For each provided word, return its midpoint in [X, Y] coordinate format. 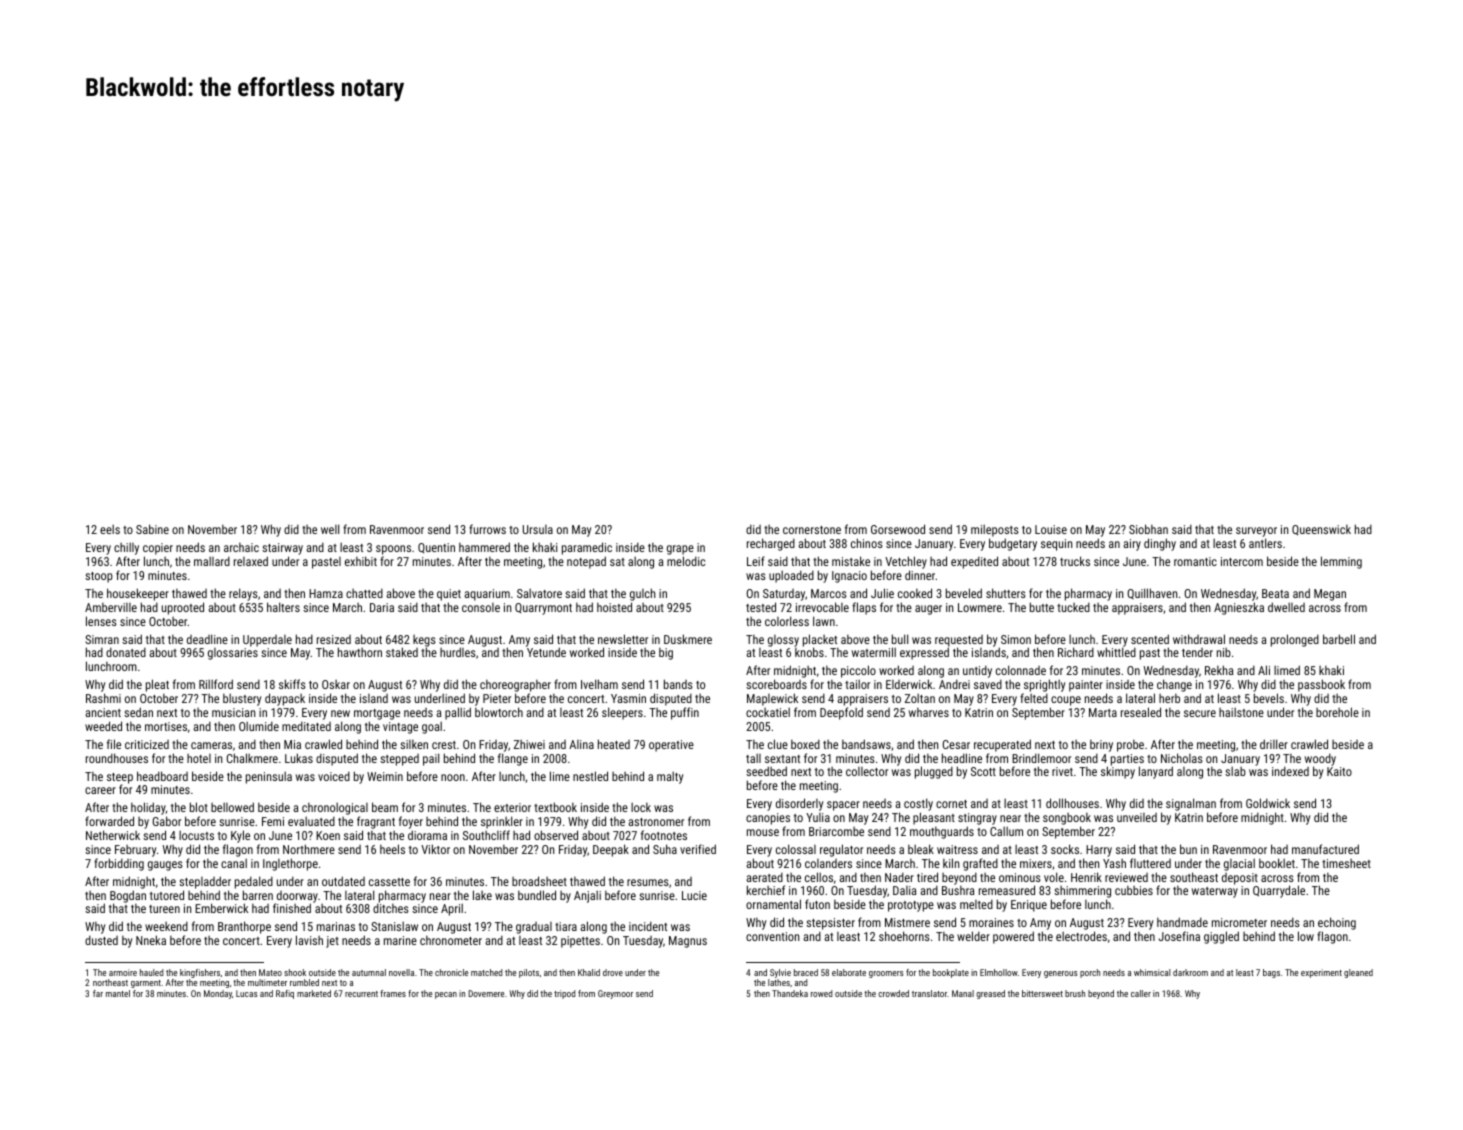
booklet [1277, 863]
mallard [212, 561]
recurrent [361, 994]
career [100, 790]
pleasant [934, 818]
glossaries [233, 654]
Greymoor [615, 994]
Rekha [1219, 670]
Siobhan [1148, 529]
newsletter [623, 639]
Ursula [538, 529]
